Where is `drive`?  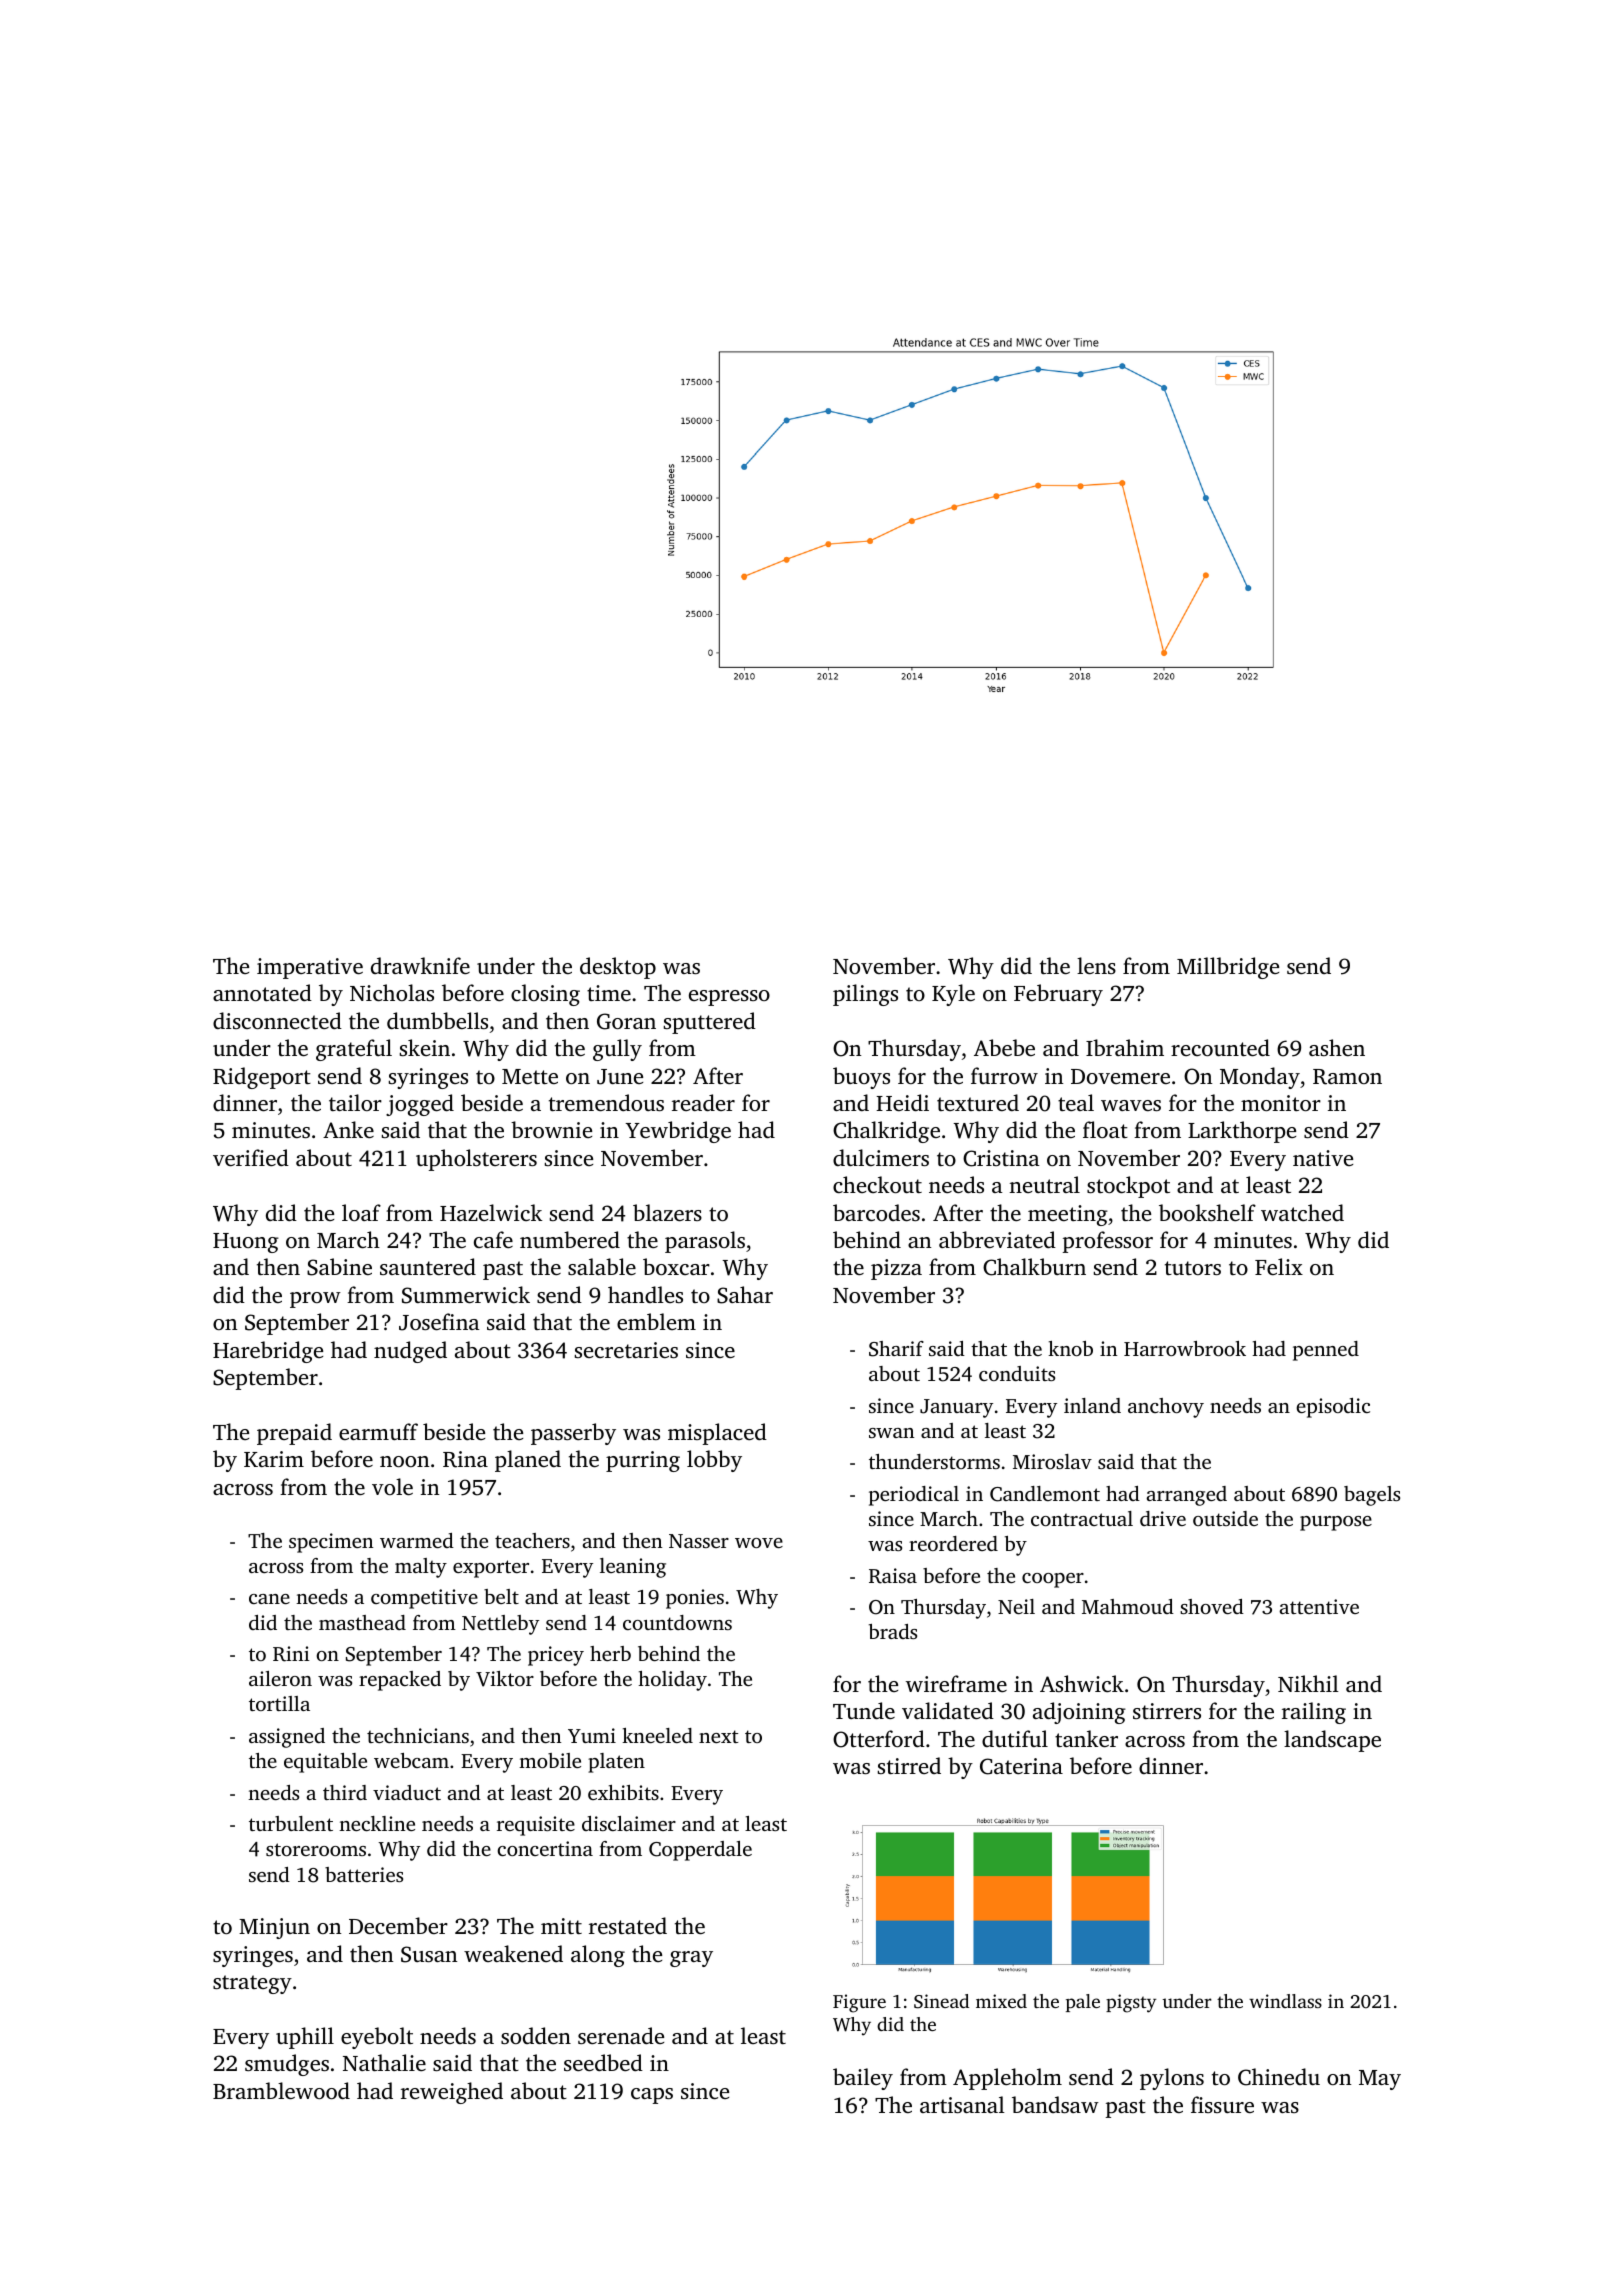 drive is located at coordinates (1163, 1518).
